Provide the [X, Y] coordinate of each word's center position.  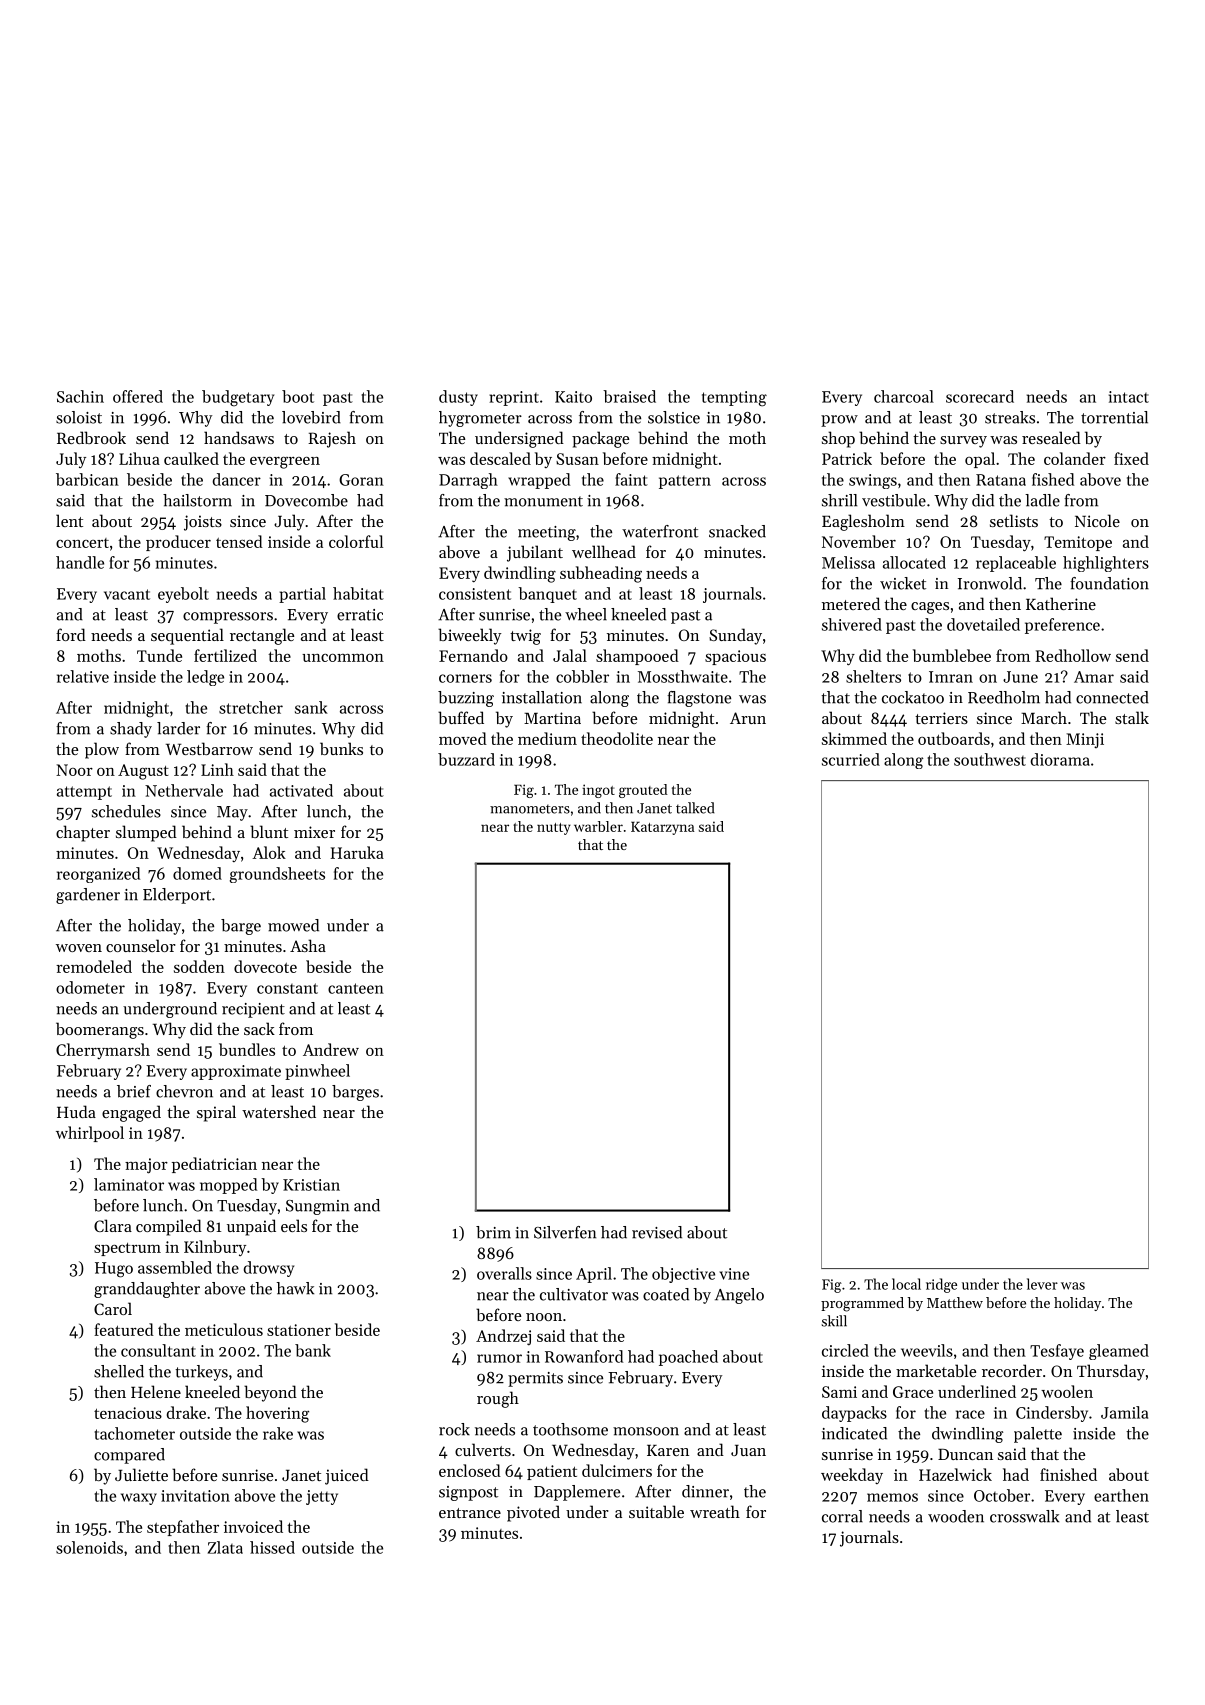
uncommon [343, 658]
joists [203, 523]
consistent [475, 594]
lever [1042, 1284]
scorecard [980, 396]
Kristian [311, 1185]
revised [657, 1232]
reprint [514, 398]
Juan [748, 1450]
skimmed [854, 738]
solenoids [89, 1547]
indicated [854, 1433]
